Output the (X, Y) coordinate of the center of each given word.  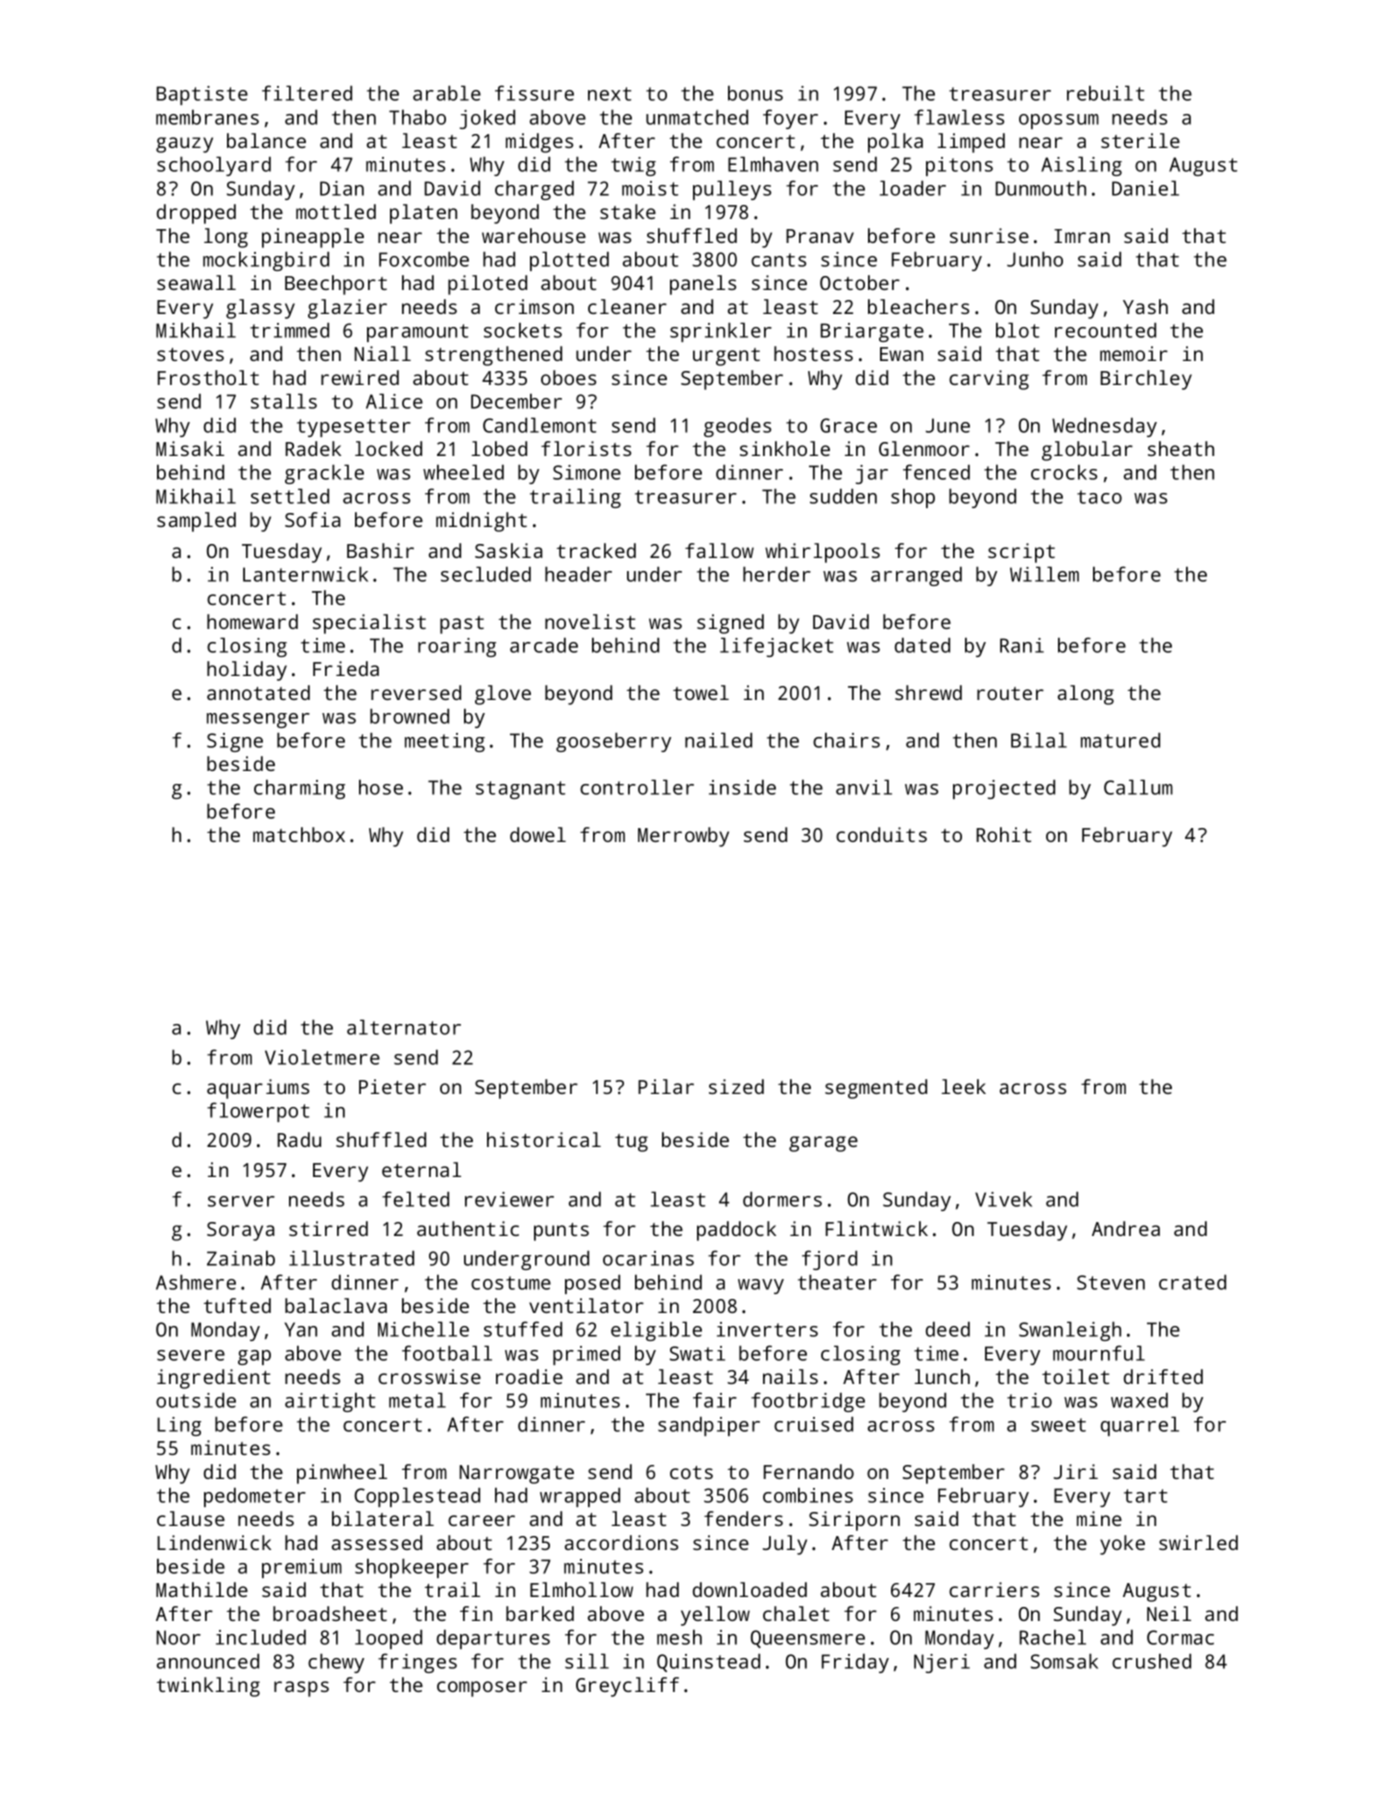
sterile (1140, 140)
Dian (342, 188)
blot (1017, 330)
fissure (534, 93)
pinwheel (342, 1474)
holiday (247, 671)
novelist (590, 621)
